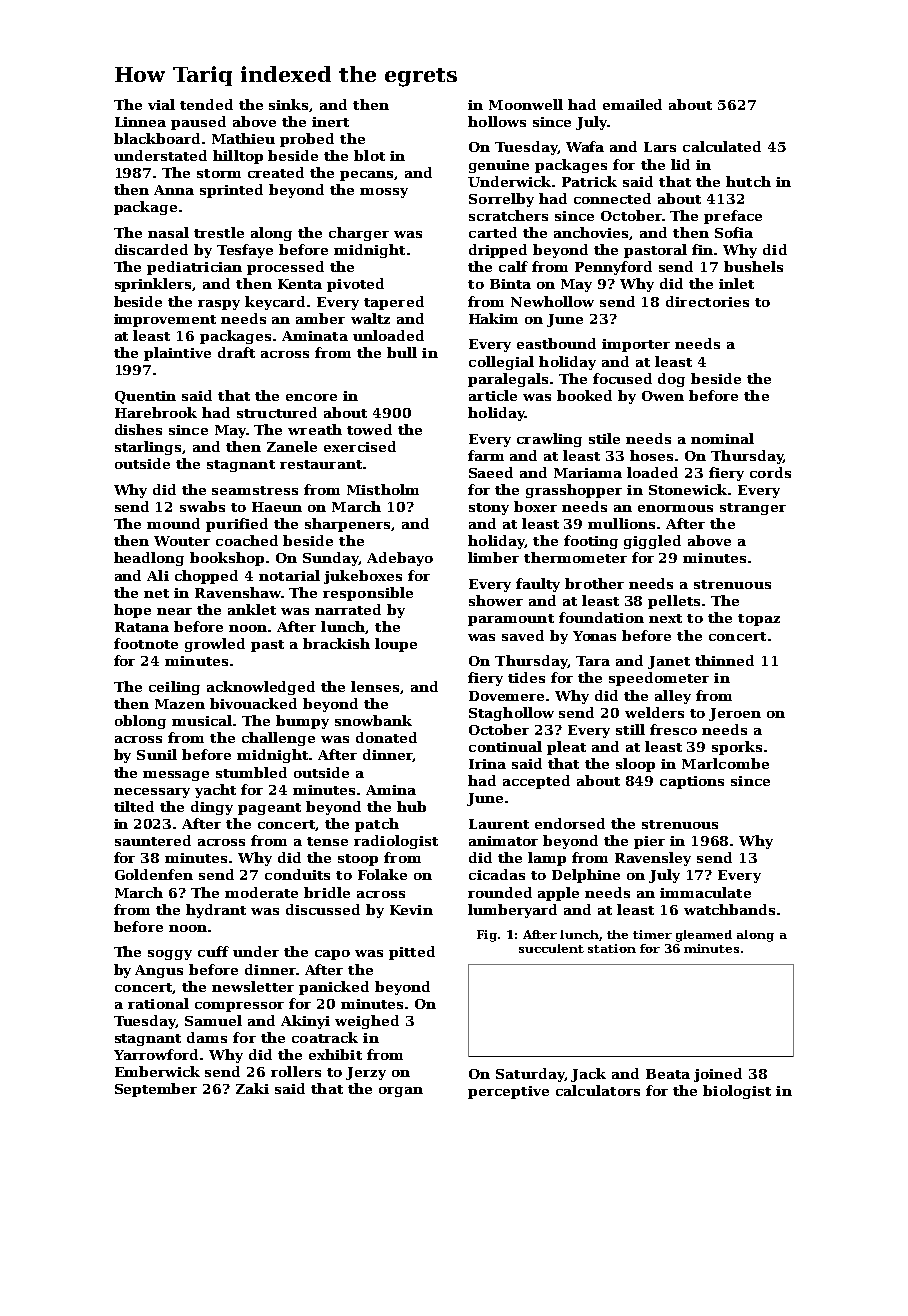 This screenshot has height=1316, width=908. Describe the element at coordinates (770, 472) in the screenshot. I see `cords` at that location.
